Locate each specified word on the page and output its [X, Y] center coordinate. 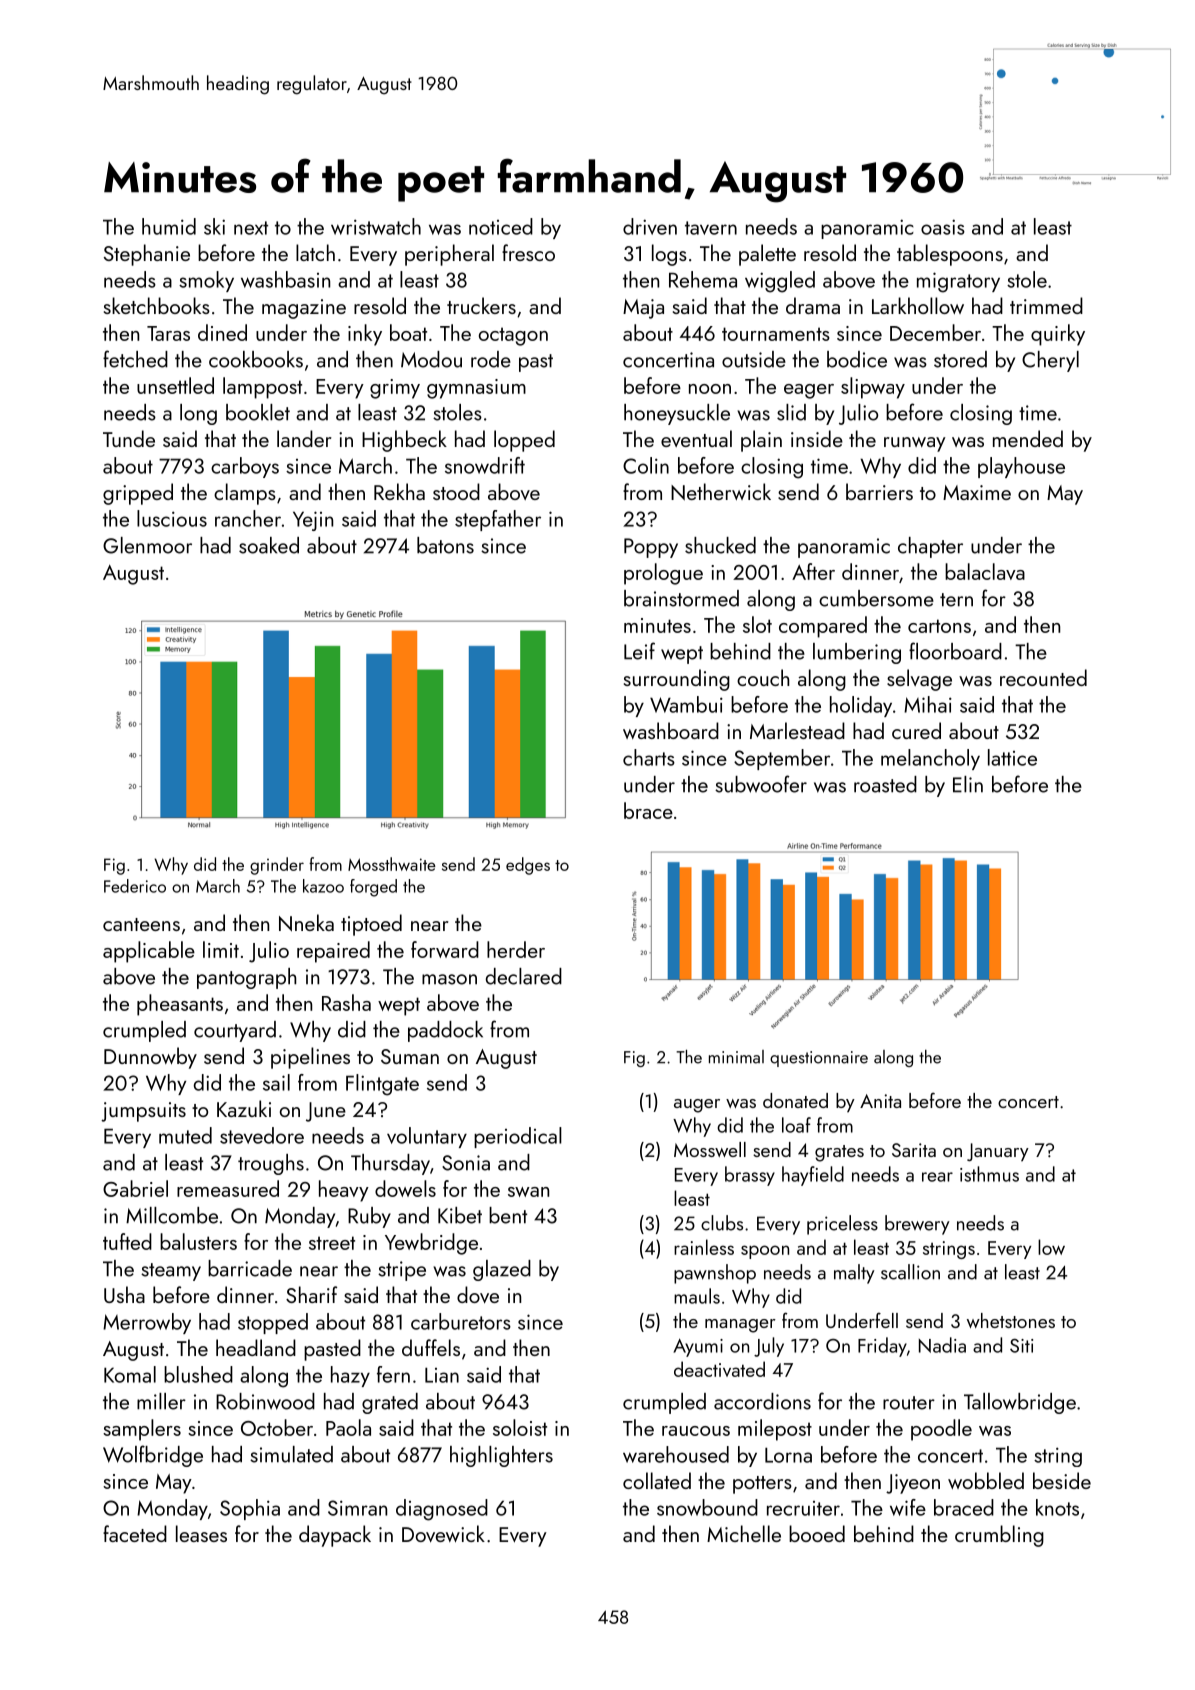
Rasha [346, 1002]
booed [817, 1533]
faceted [135, 1533]
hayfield [813, 1176]
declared [524, 976]
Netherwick [721, 492]
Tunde [129, 438]
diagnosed [442, 1510]
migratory [958, 282]
